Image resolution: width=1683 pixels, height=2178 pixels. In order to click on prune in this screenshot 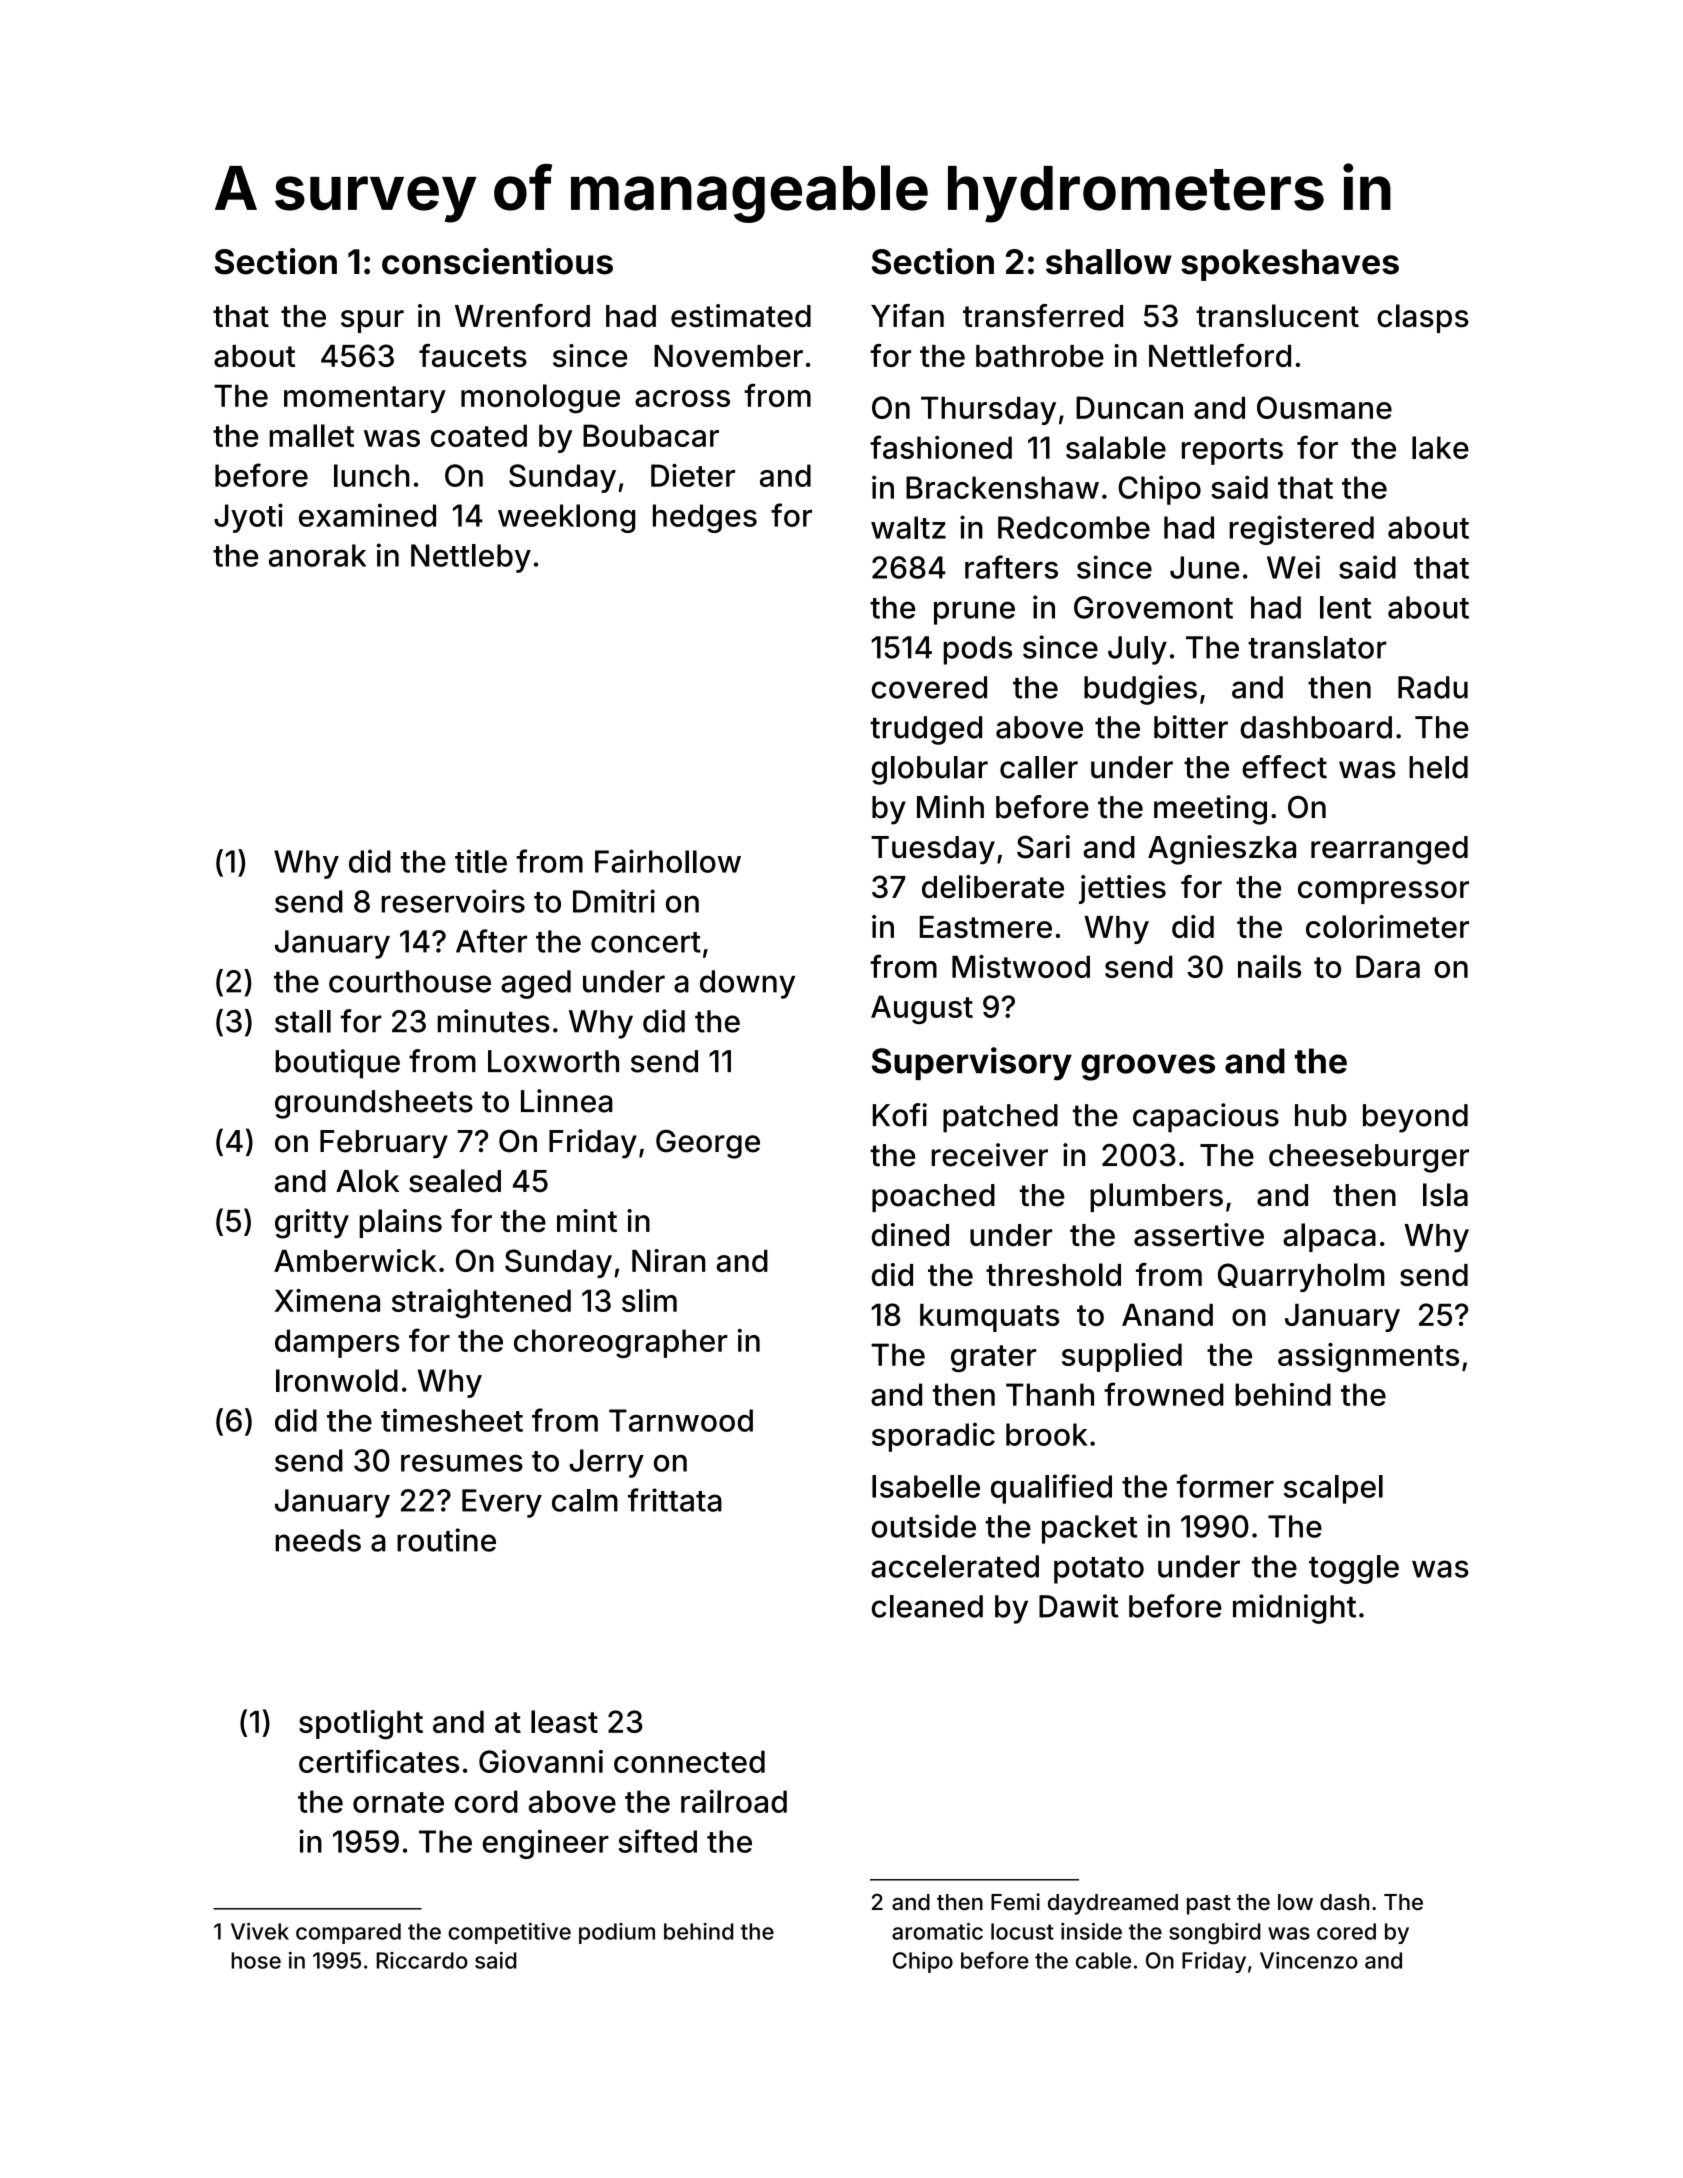, I will do `click(974, 613)`.
